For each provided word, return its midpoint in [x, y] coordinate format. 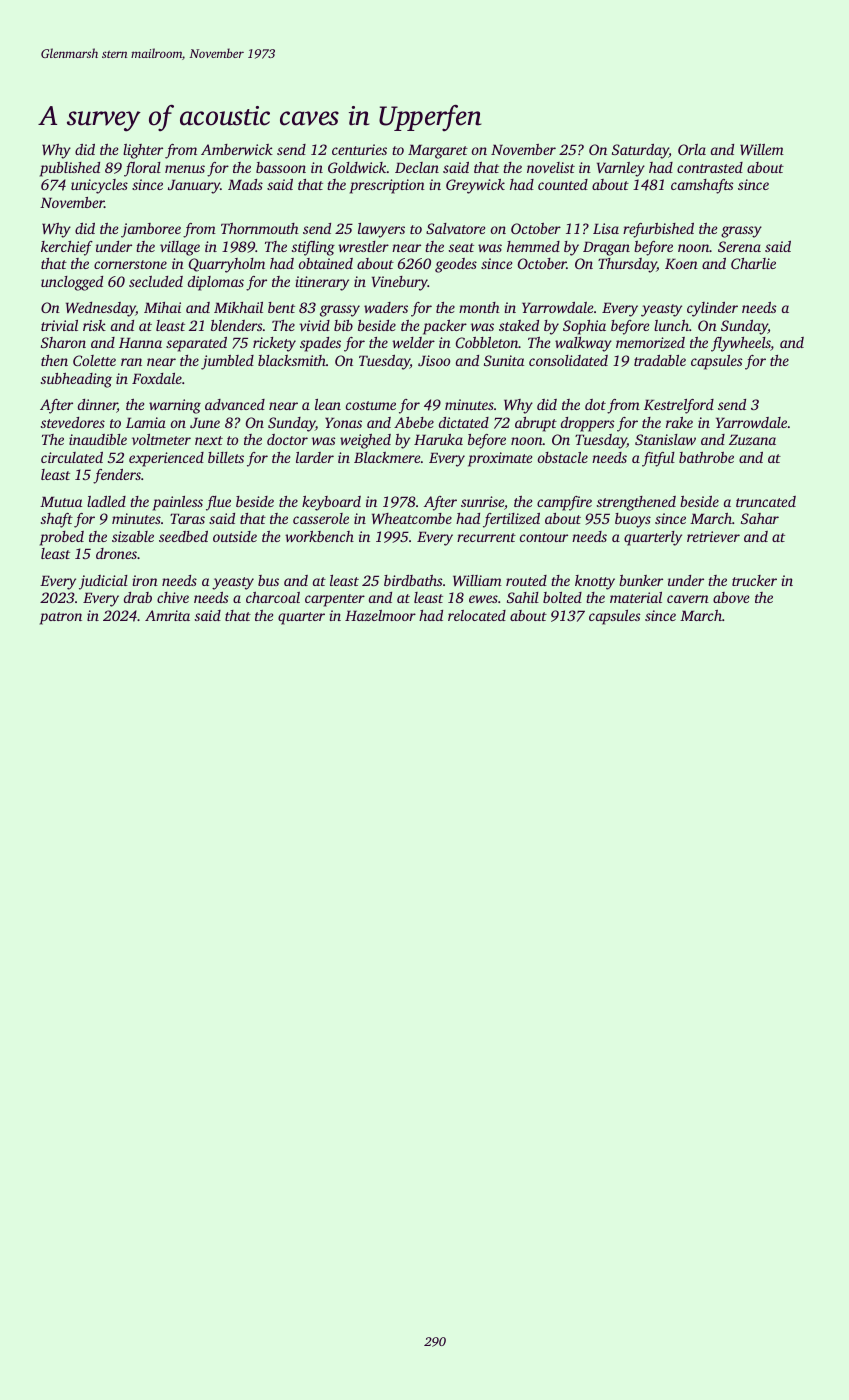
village [180, 248]
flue [218, 503]
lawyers [381, 230]
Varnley [621, 169]
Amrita [167, 615]
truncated [766, 501]
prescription [387, 186]
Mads [245, 184]
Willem [762, 149]
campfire [564, 503]
